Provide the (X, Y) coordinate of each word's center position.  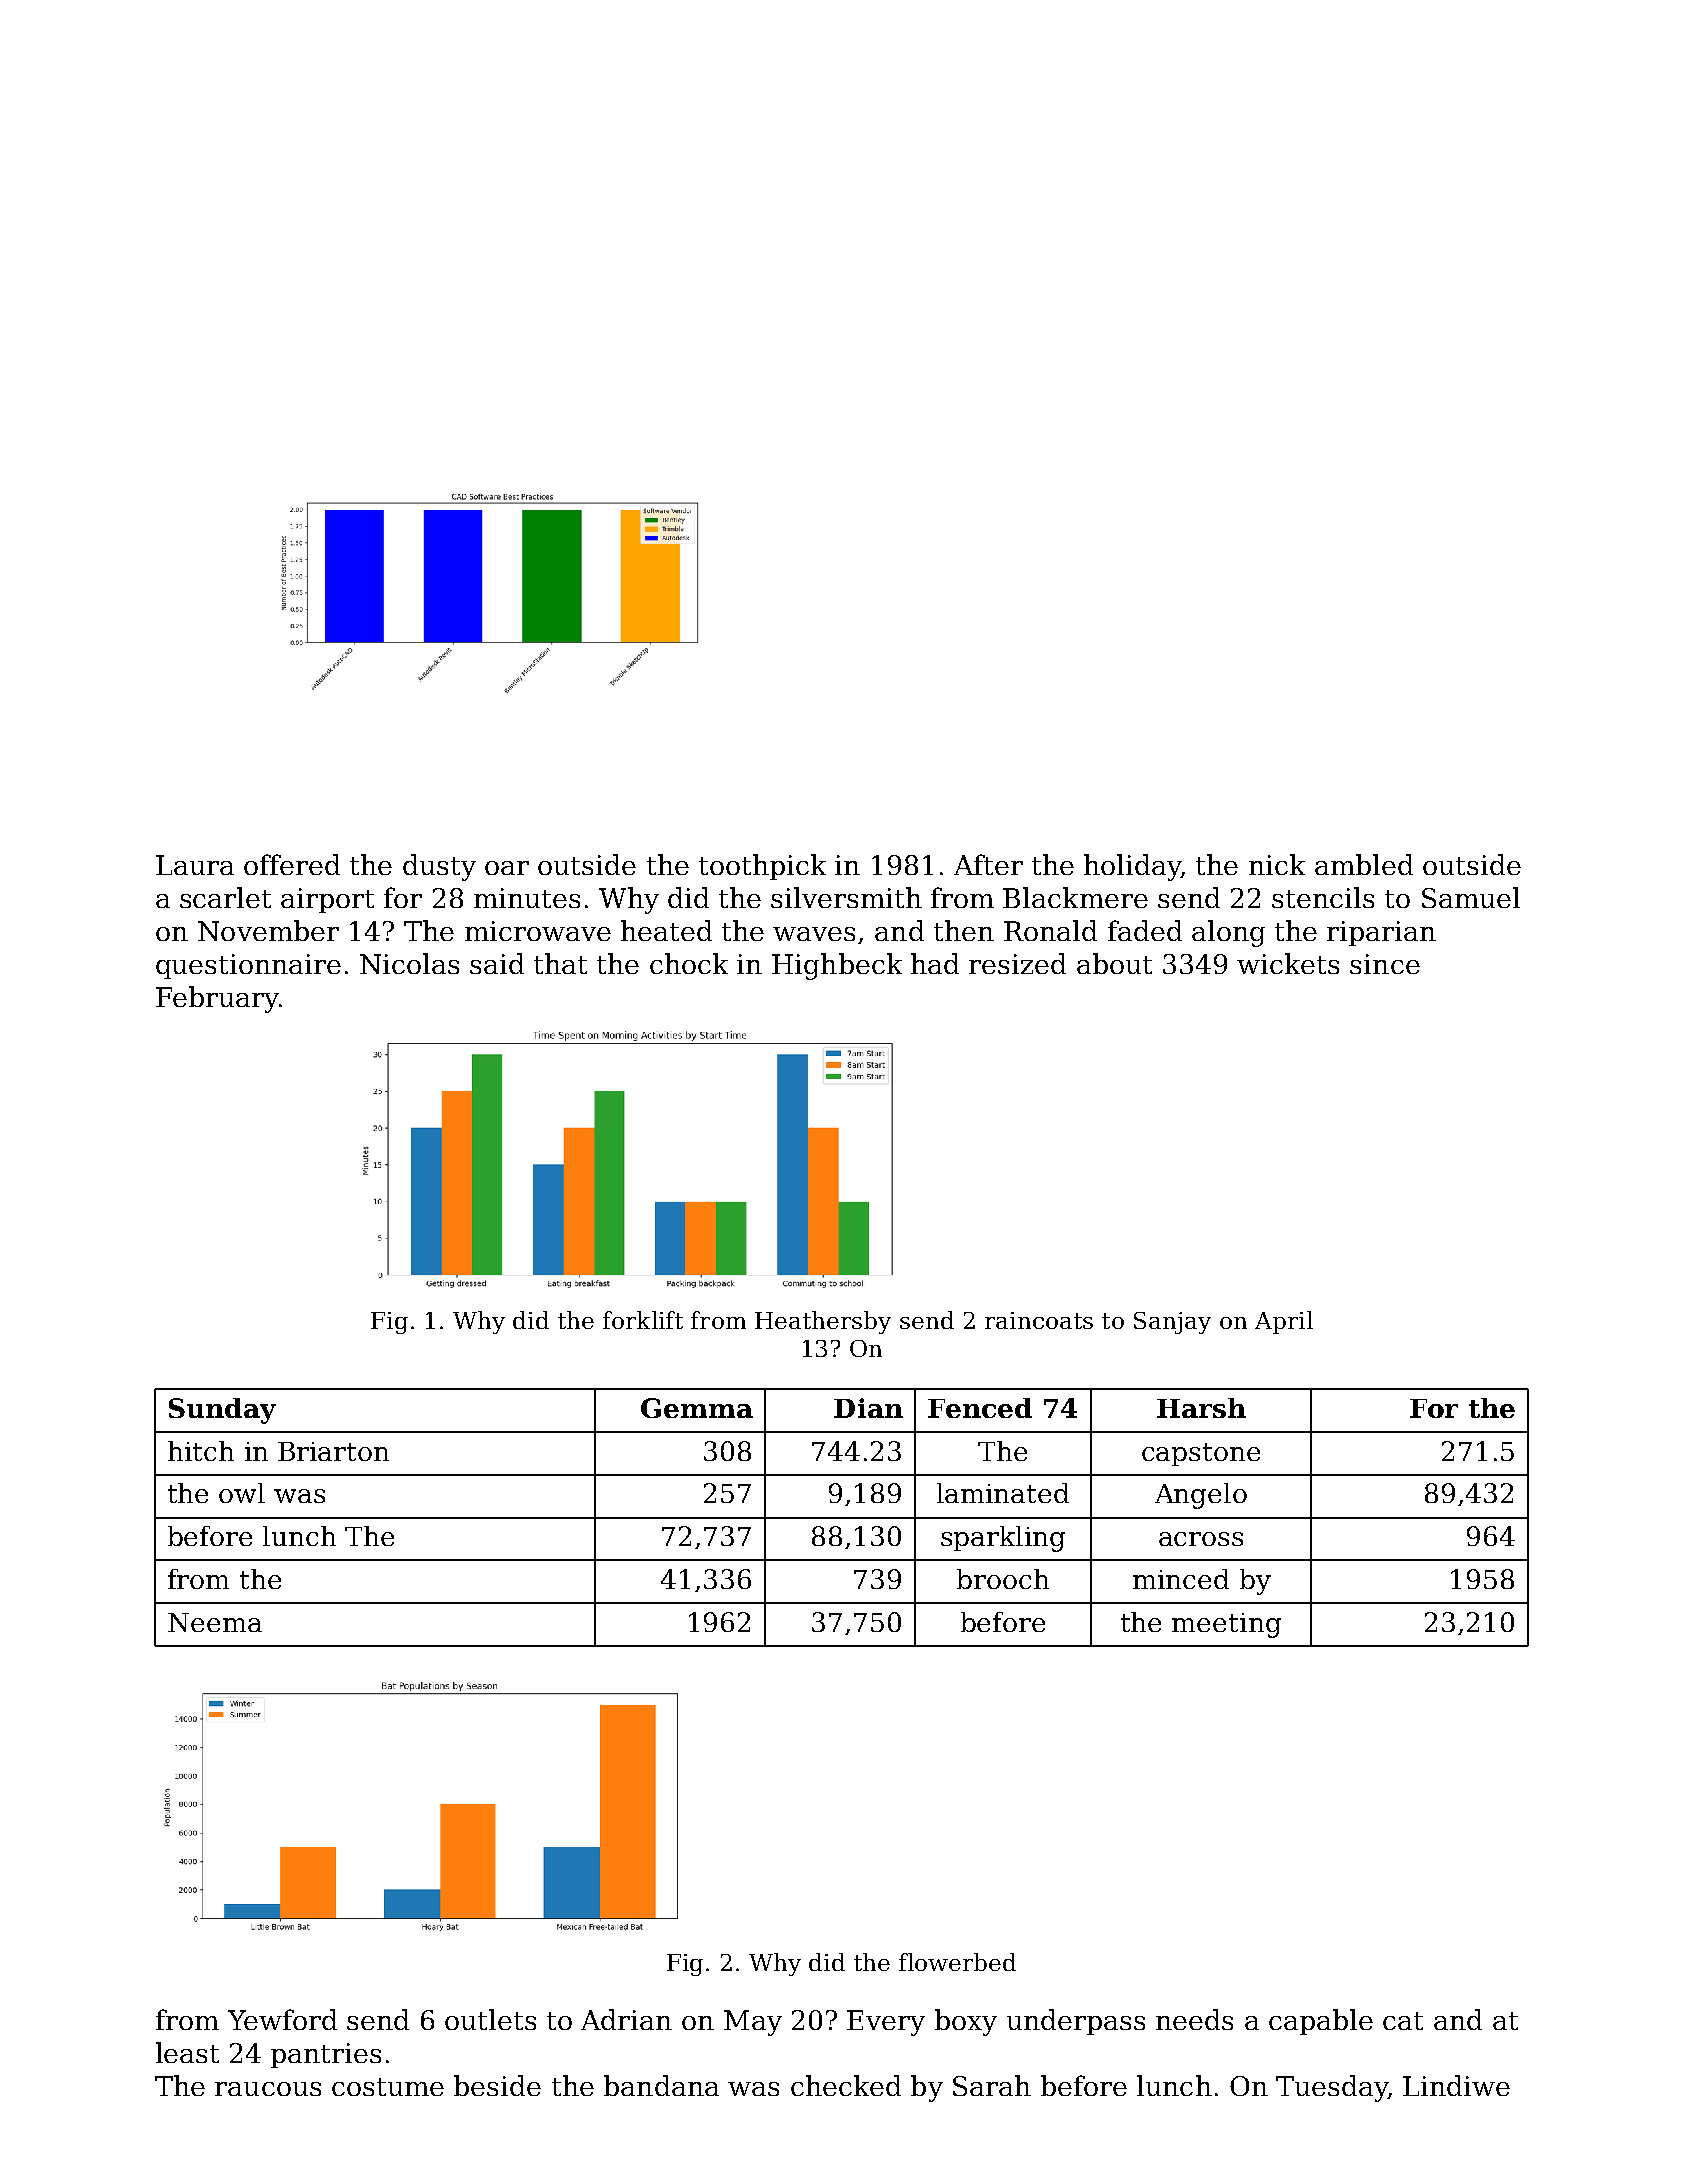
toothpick (762, 867)
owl (242, 1493)
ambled (1364, 864)
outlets (490, 2019)
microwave (538, 931)
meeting (1226, 1625)
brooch (1003, 1579)
